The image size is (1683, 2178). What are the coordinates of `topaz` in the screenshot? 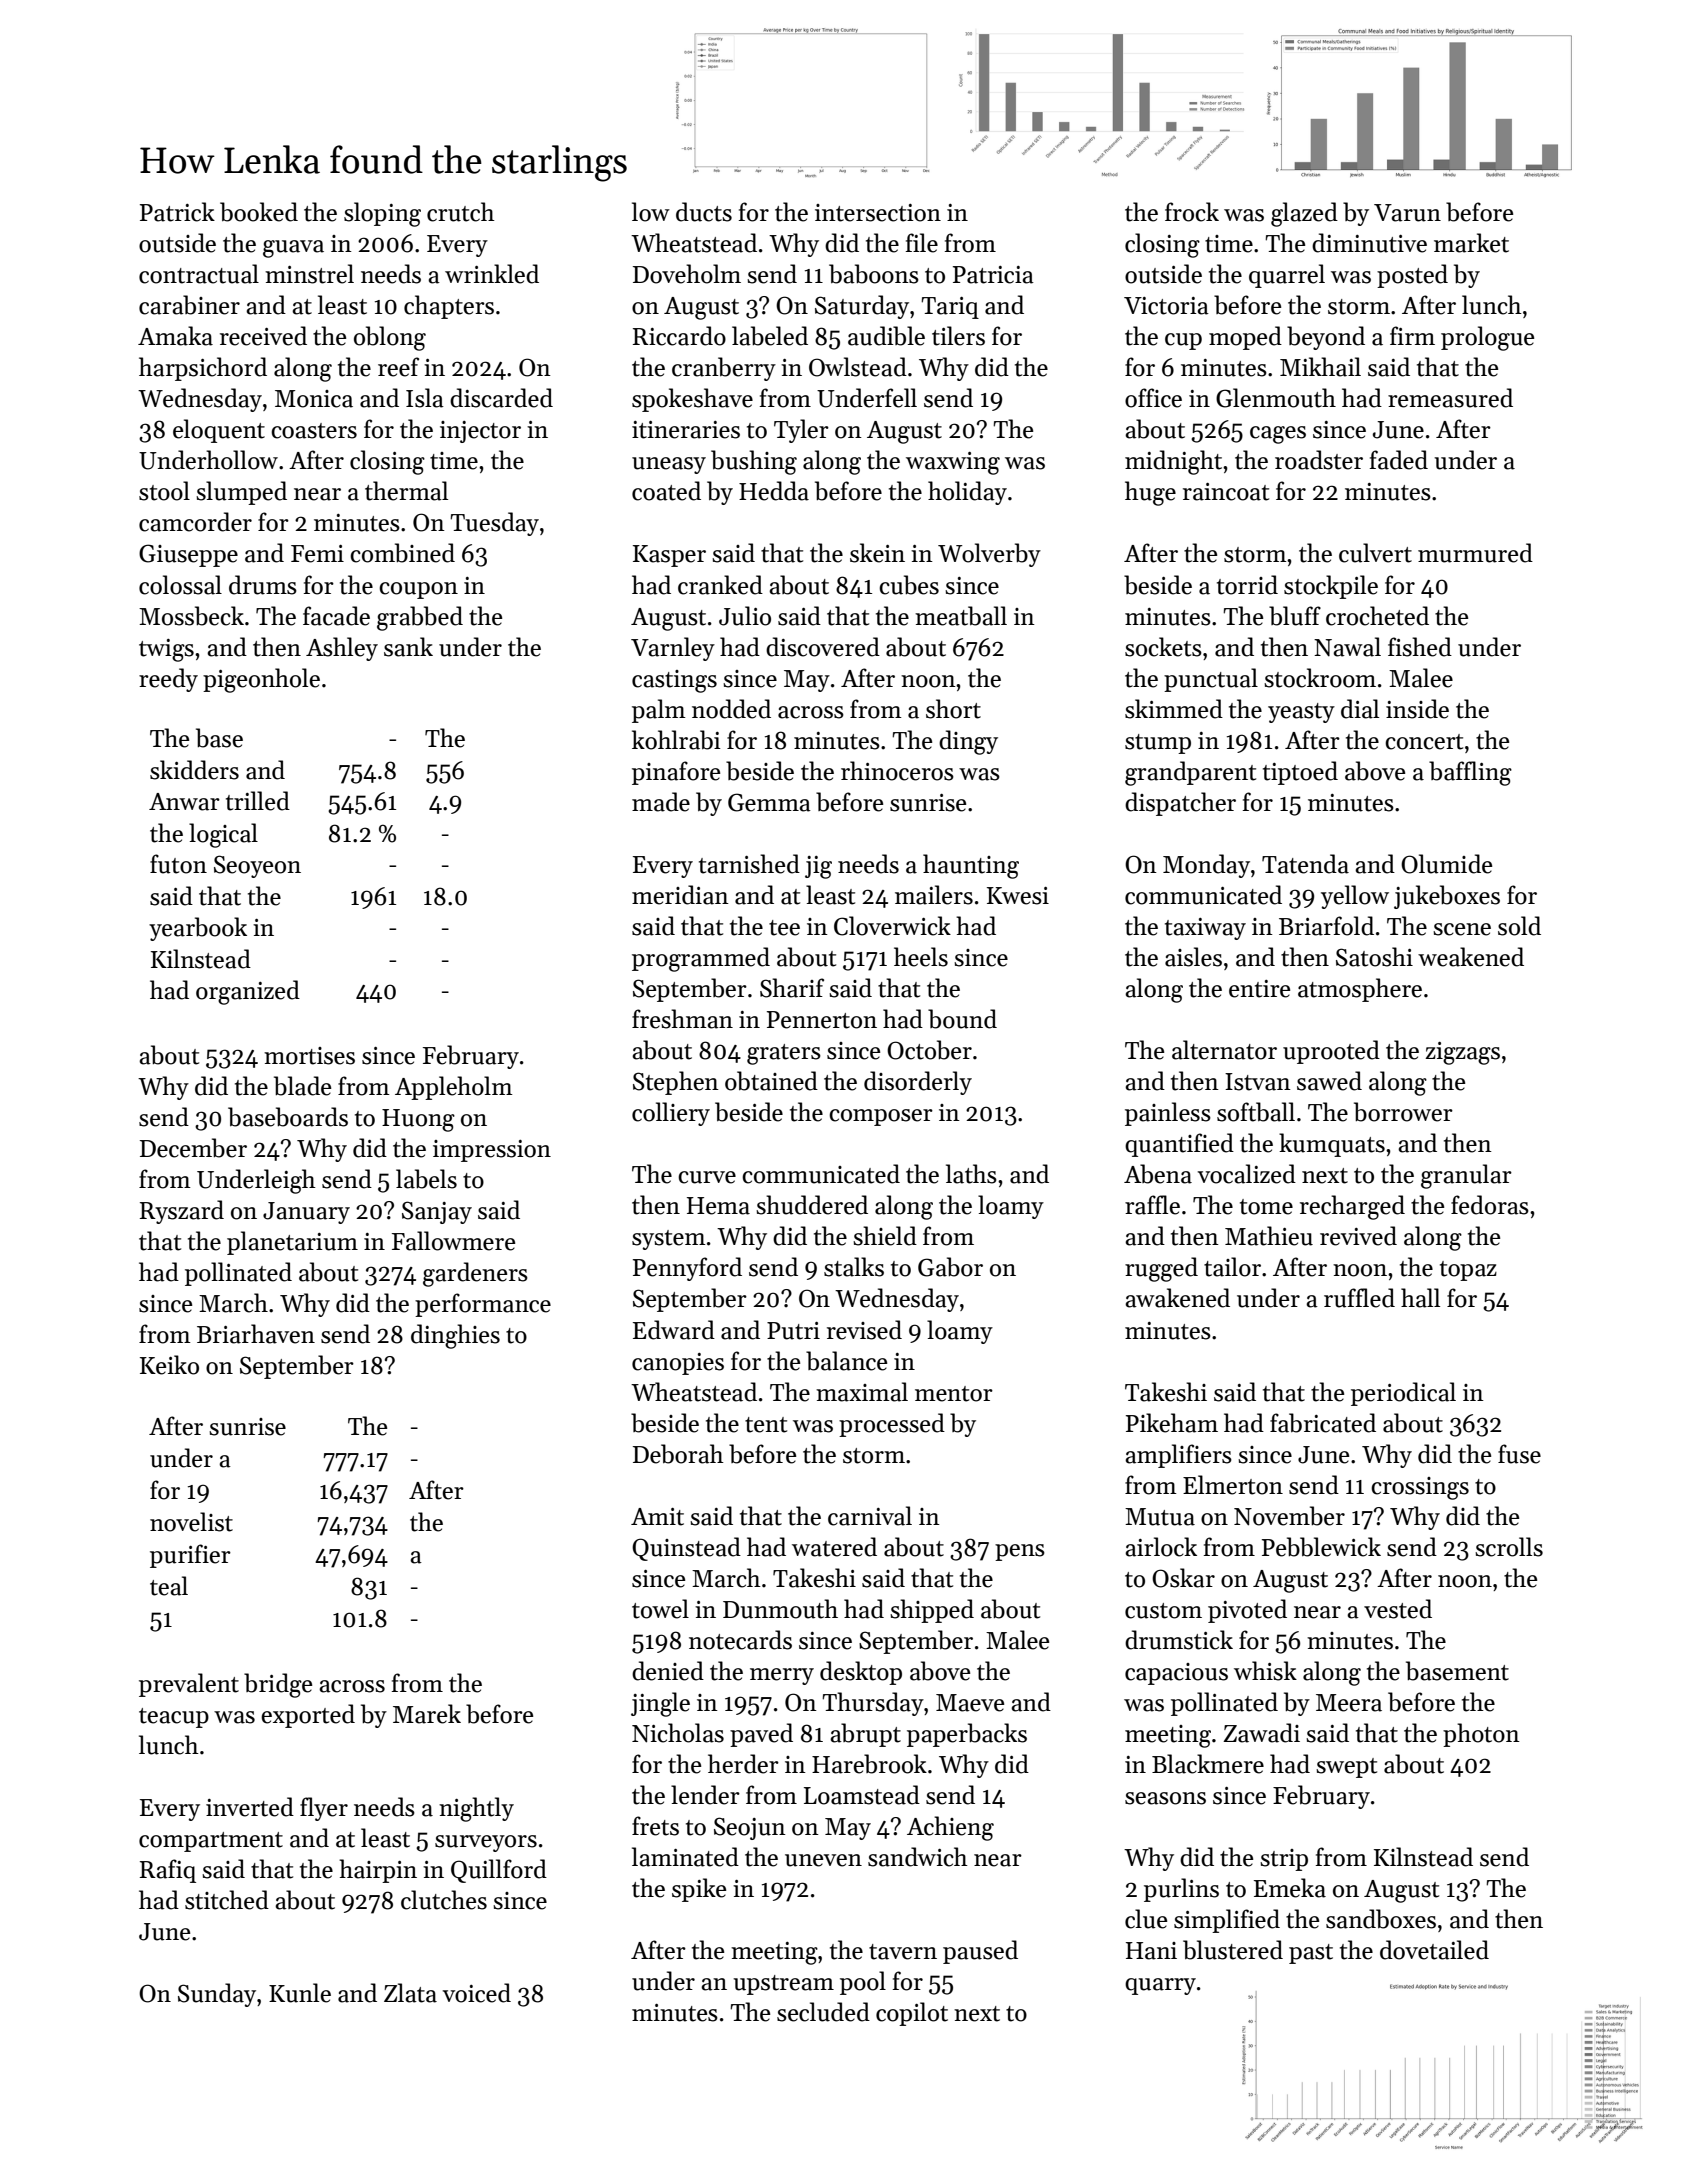 It's located at (1468, 1271).
